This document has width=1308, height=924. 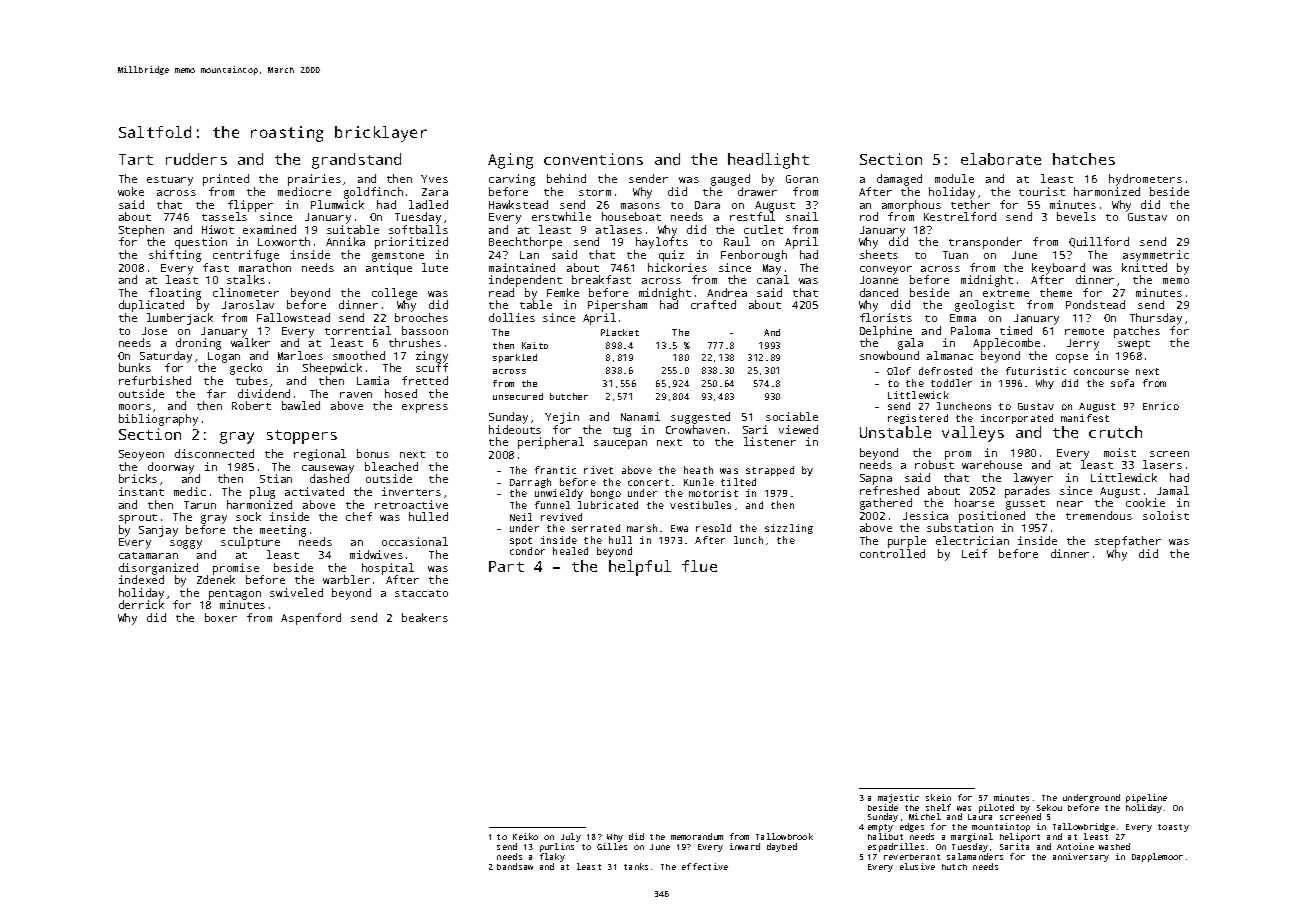 What do you see at coordinates (135, 367) in the document?
I see `bunks` at bounding box center [135, 367].
